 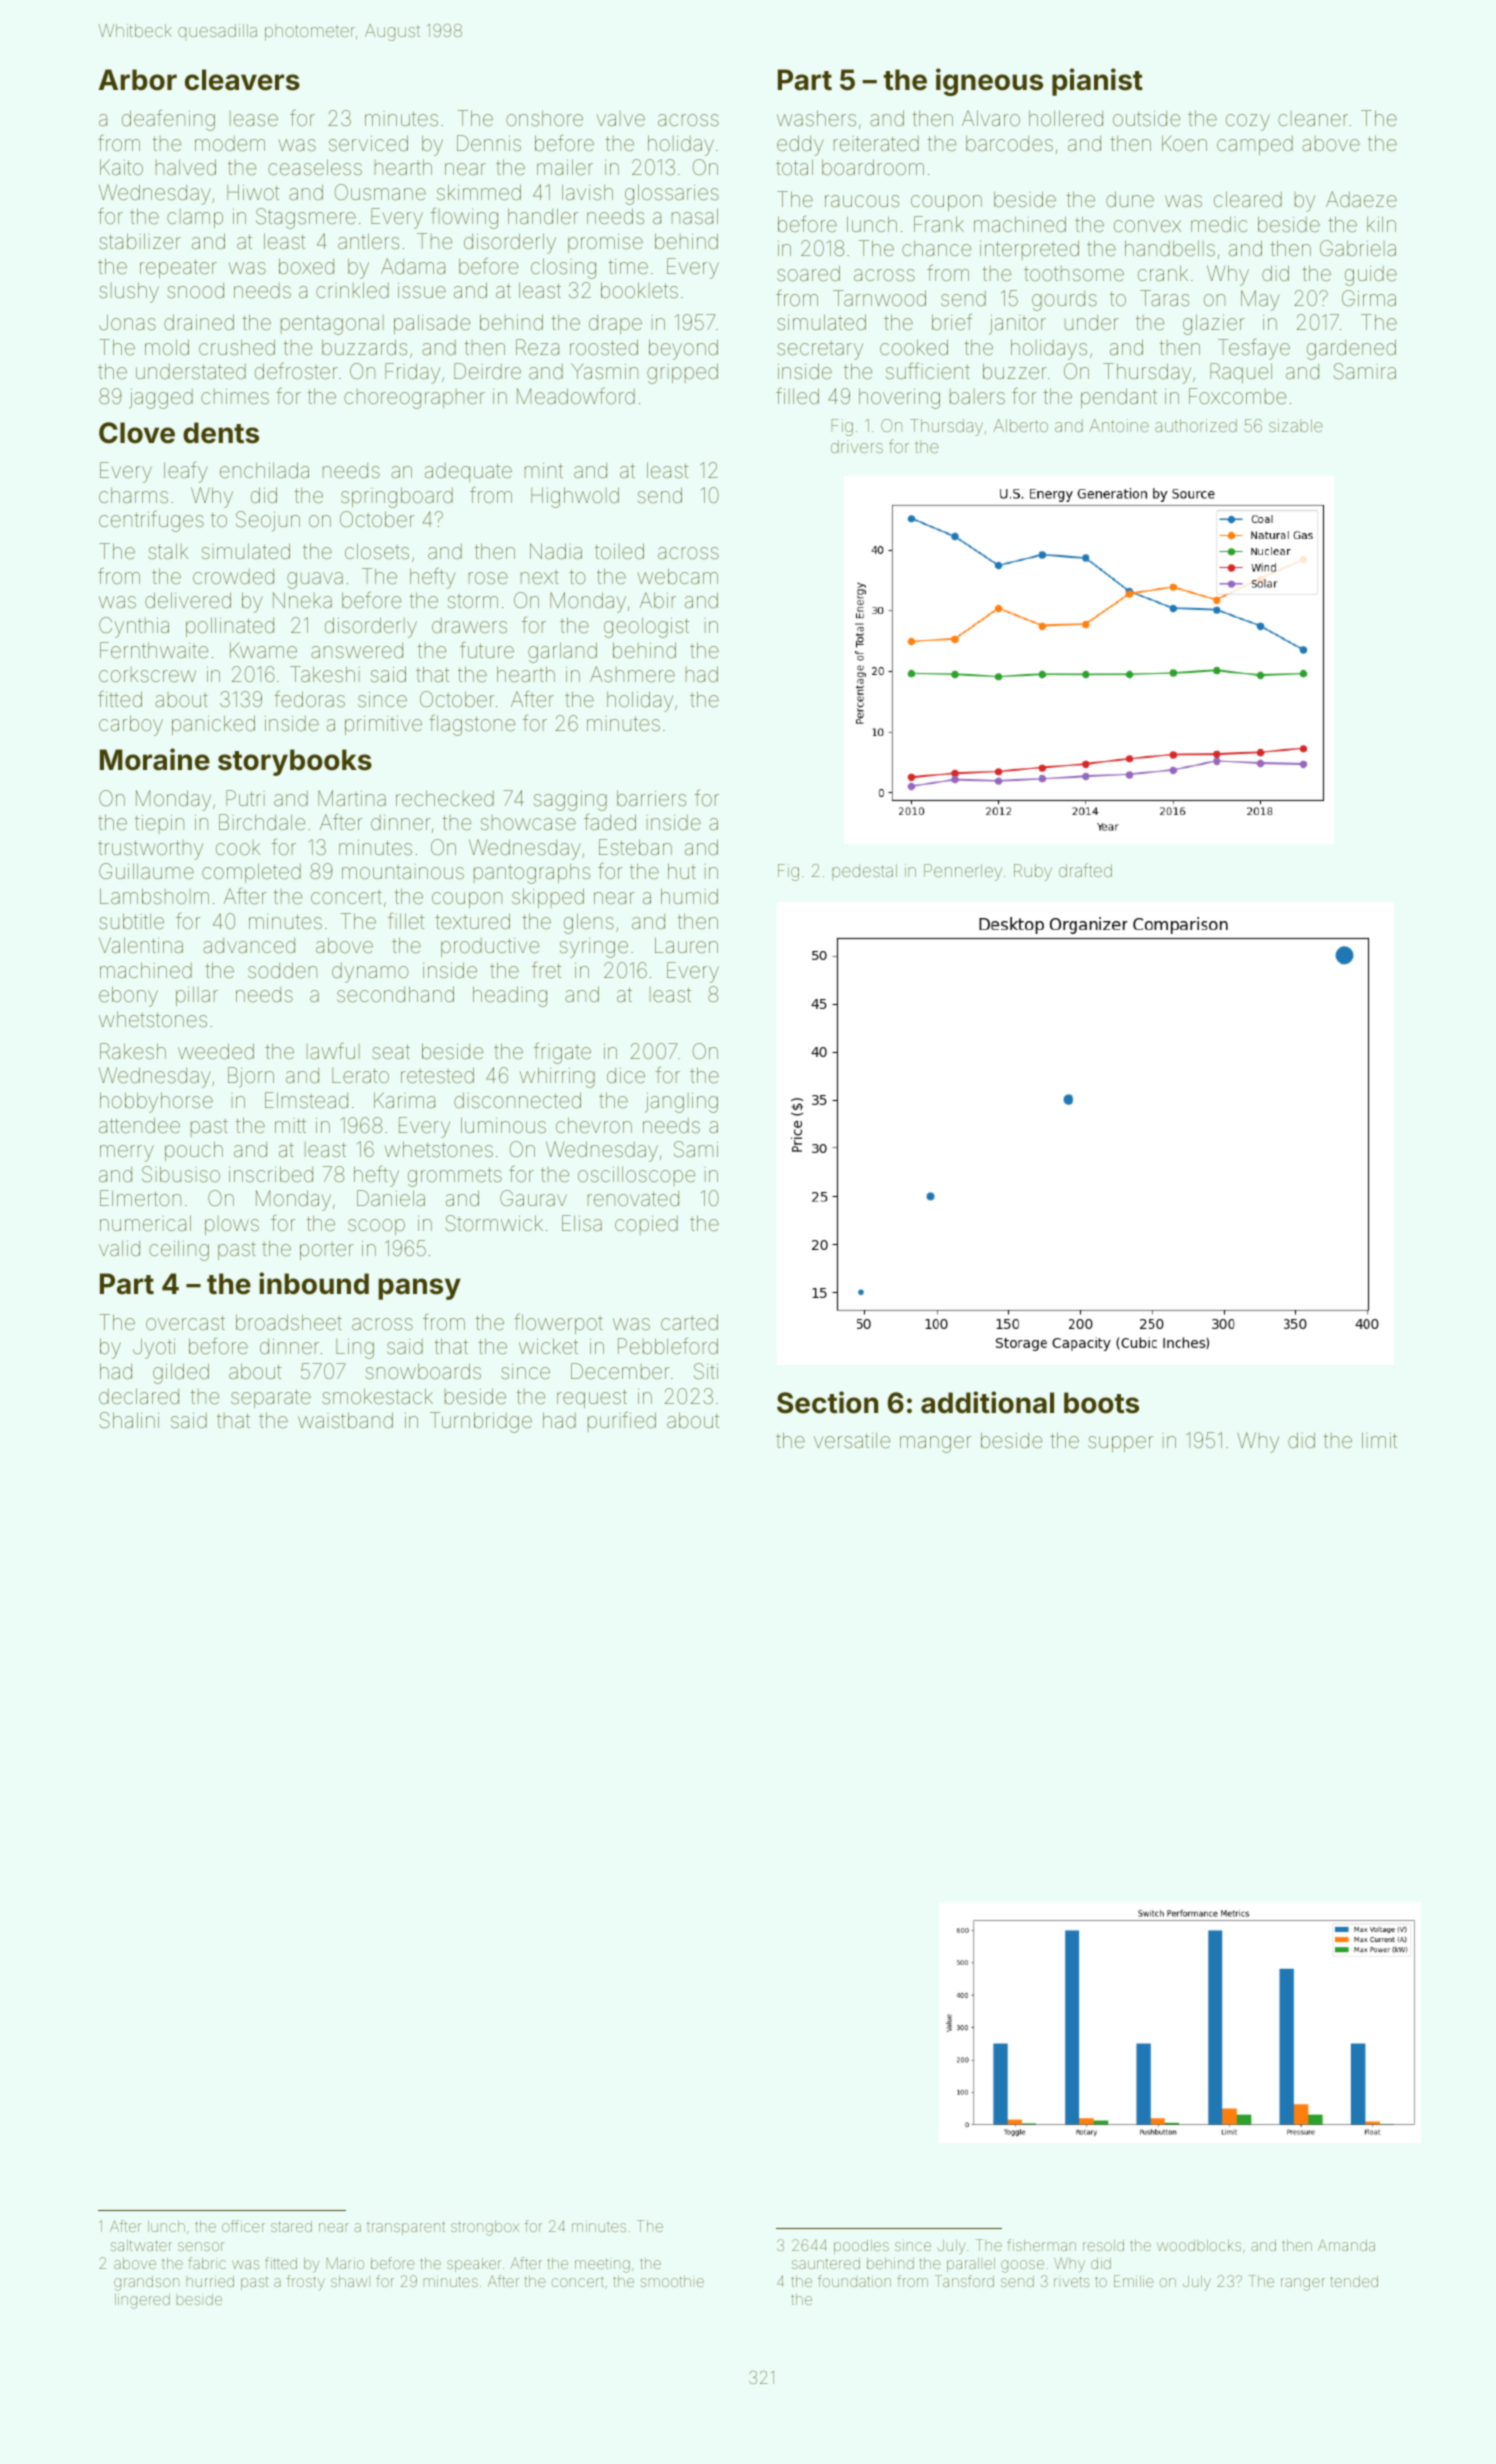 I want to click on supper, so click(x=1120, y=1444).
